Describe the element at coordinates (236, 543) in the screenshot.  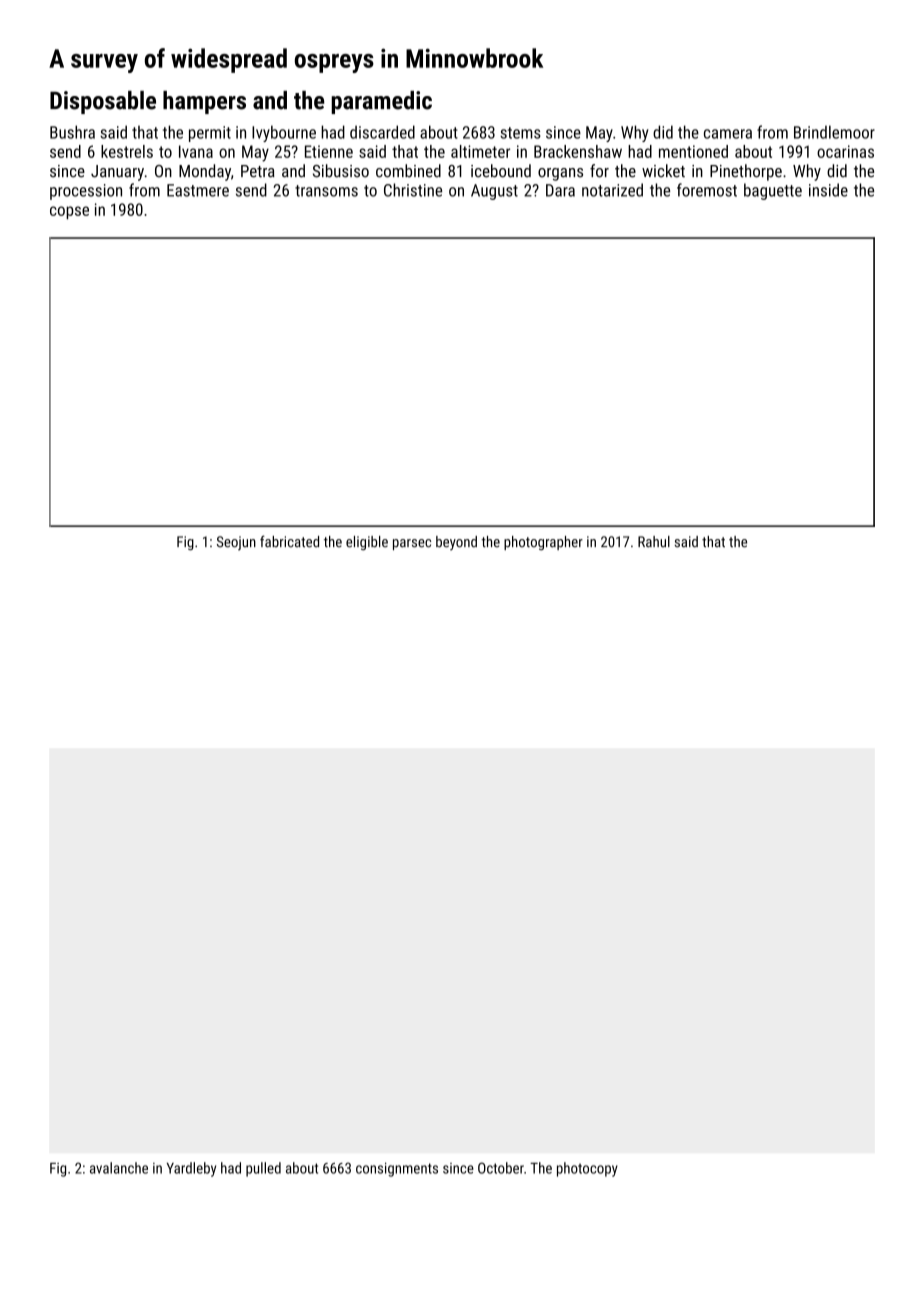
I see `Seojun` at that location.
